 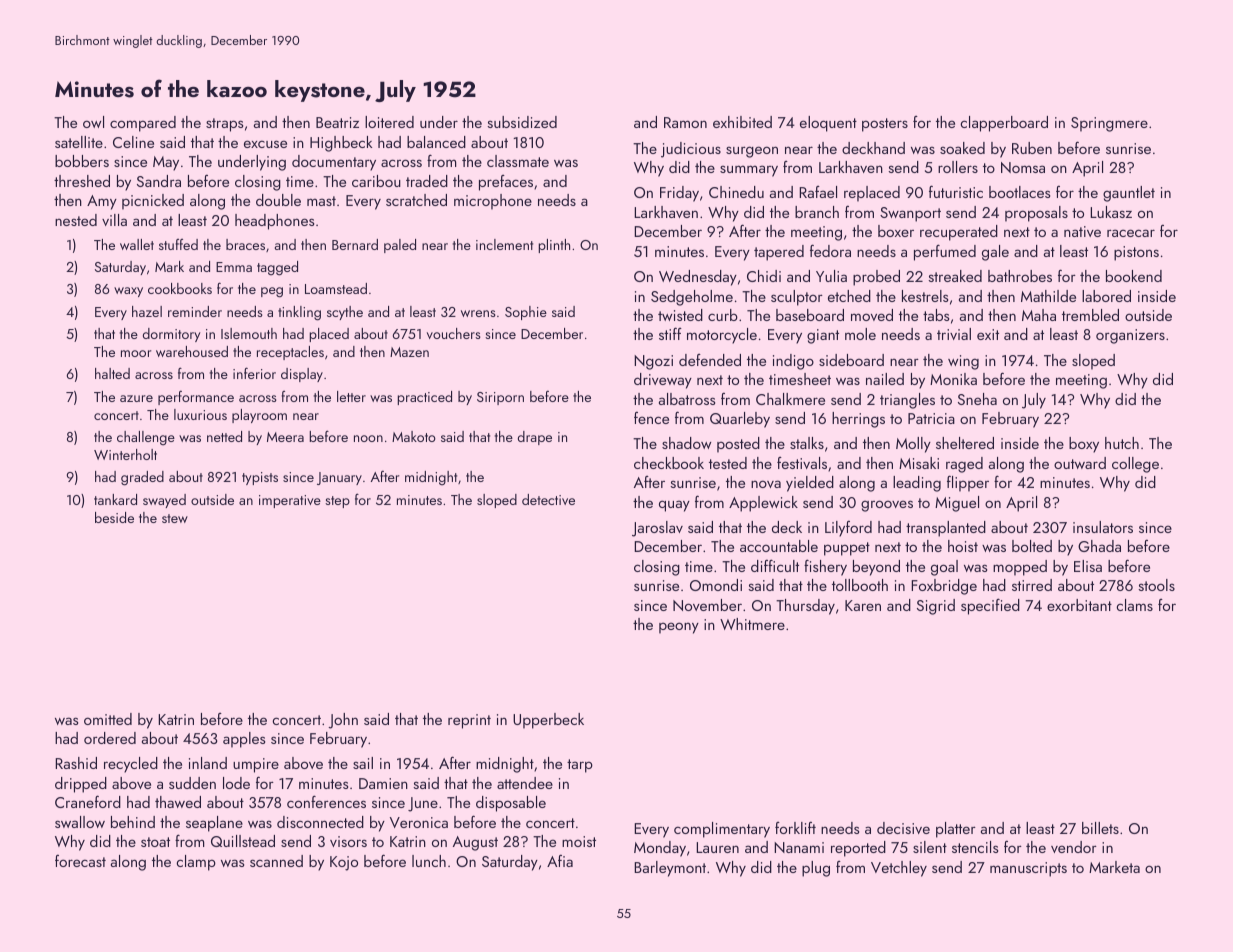 What do you see at coordinates (964, 465) in the screenshot?
I see `raged` at bounding box center [964, 465].
